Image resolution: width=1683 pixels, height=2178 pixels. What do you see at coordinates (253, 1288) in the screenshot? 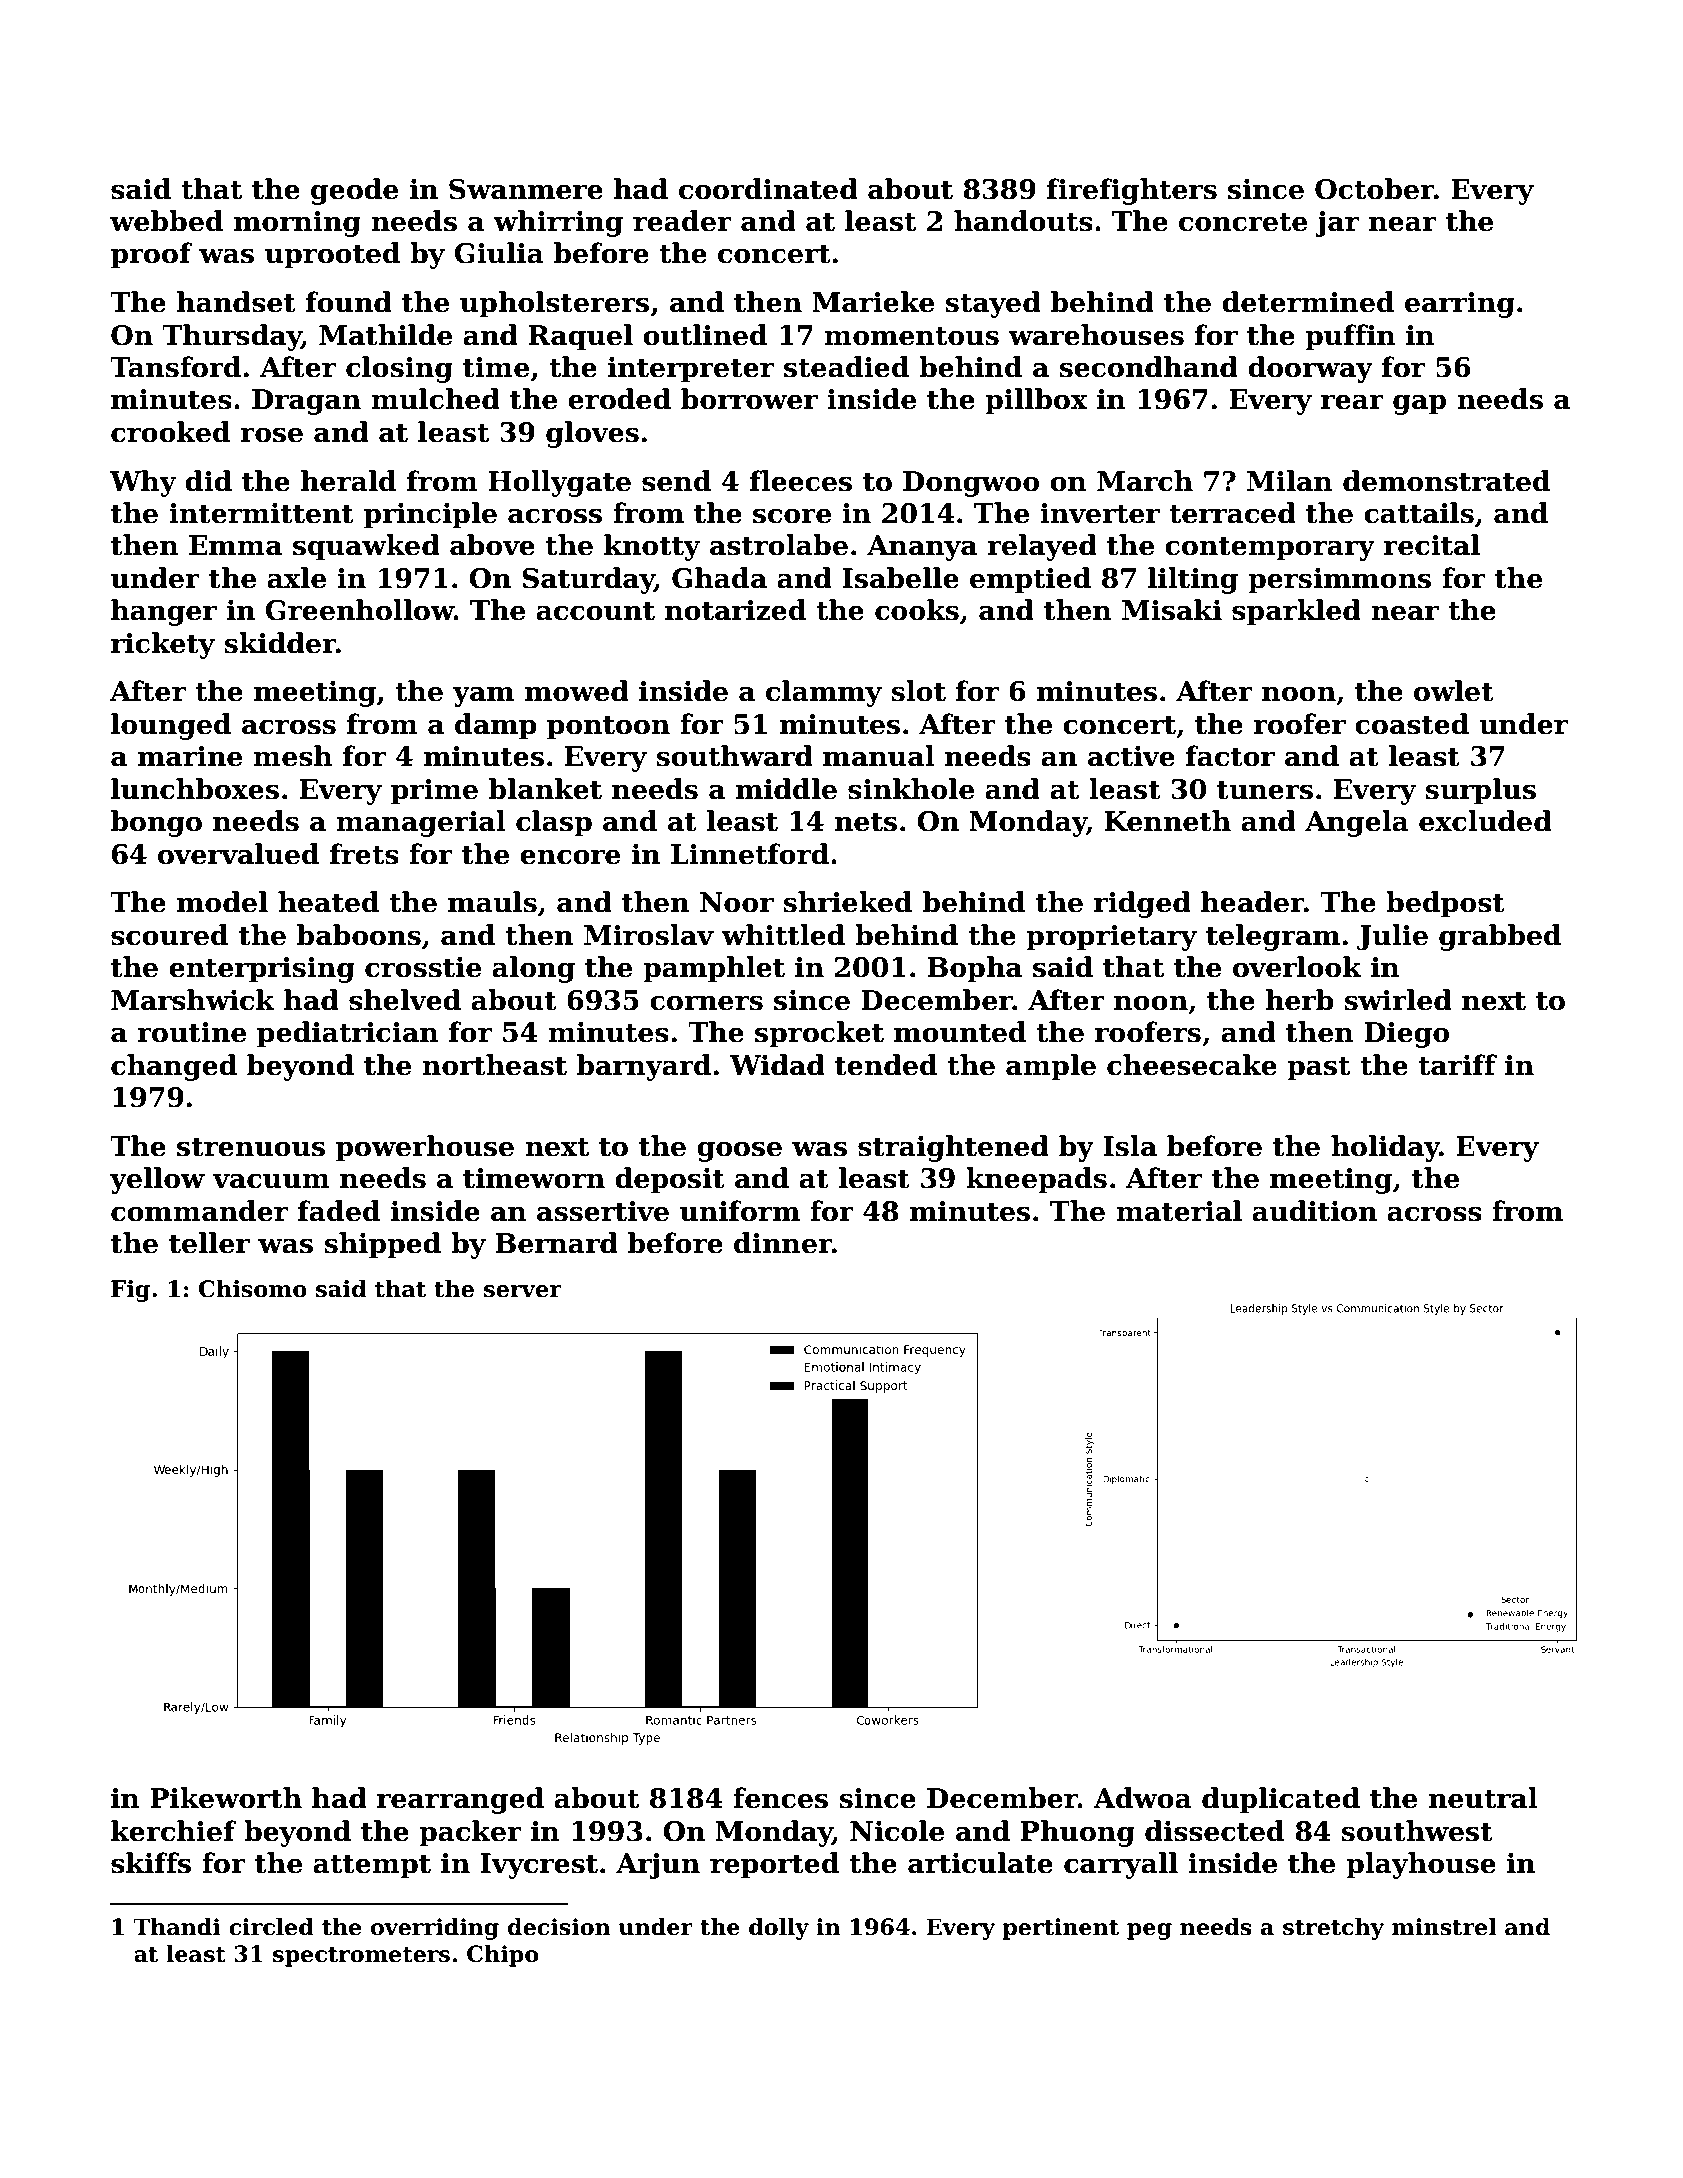
I see `Chisomo` at bounding box center [253, 1288].
